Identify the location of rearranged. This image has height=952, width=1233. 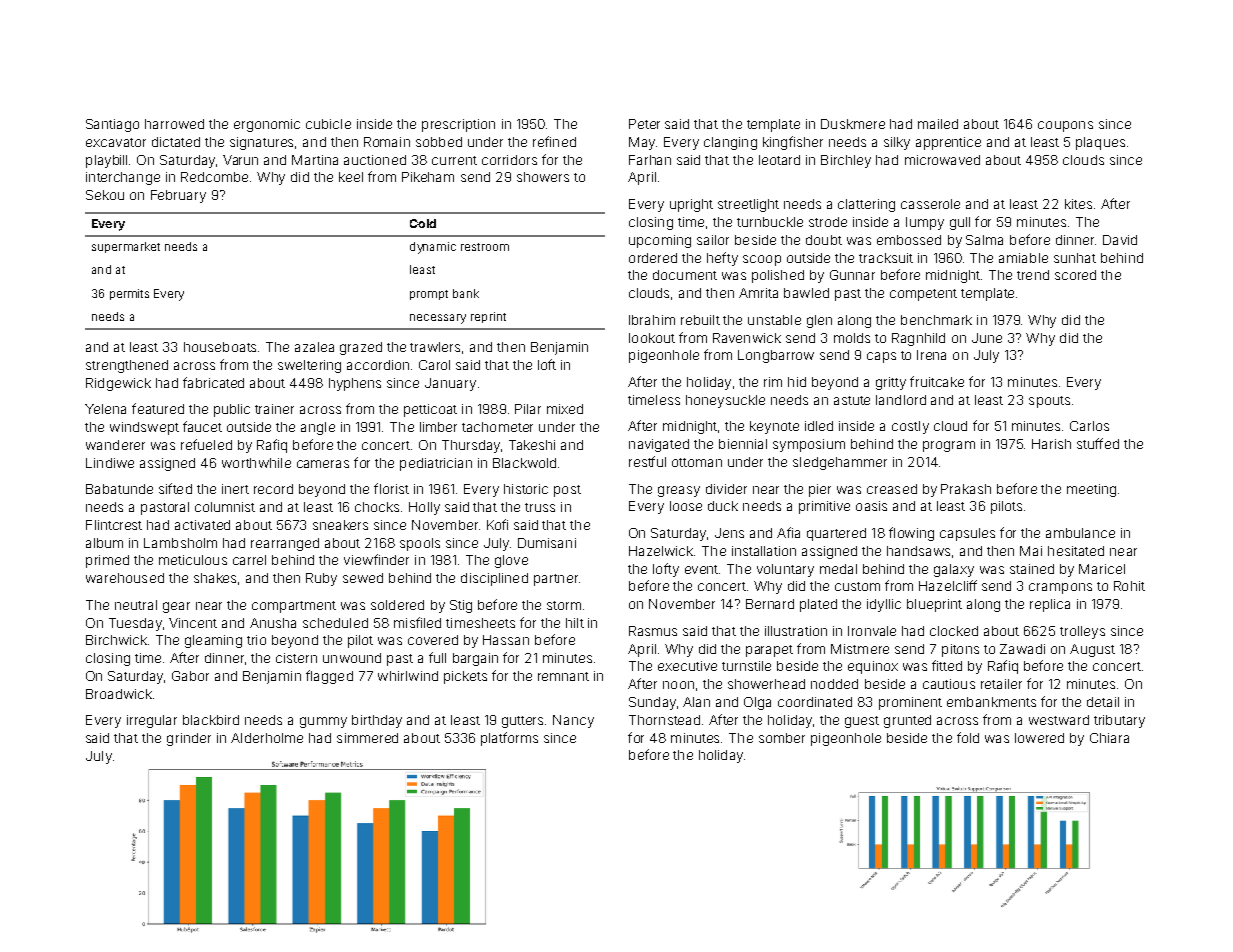
(285, 544).
